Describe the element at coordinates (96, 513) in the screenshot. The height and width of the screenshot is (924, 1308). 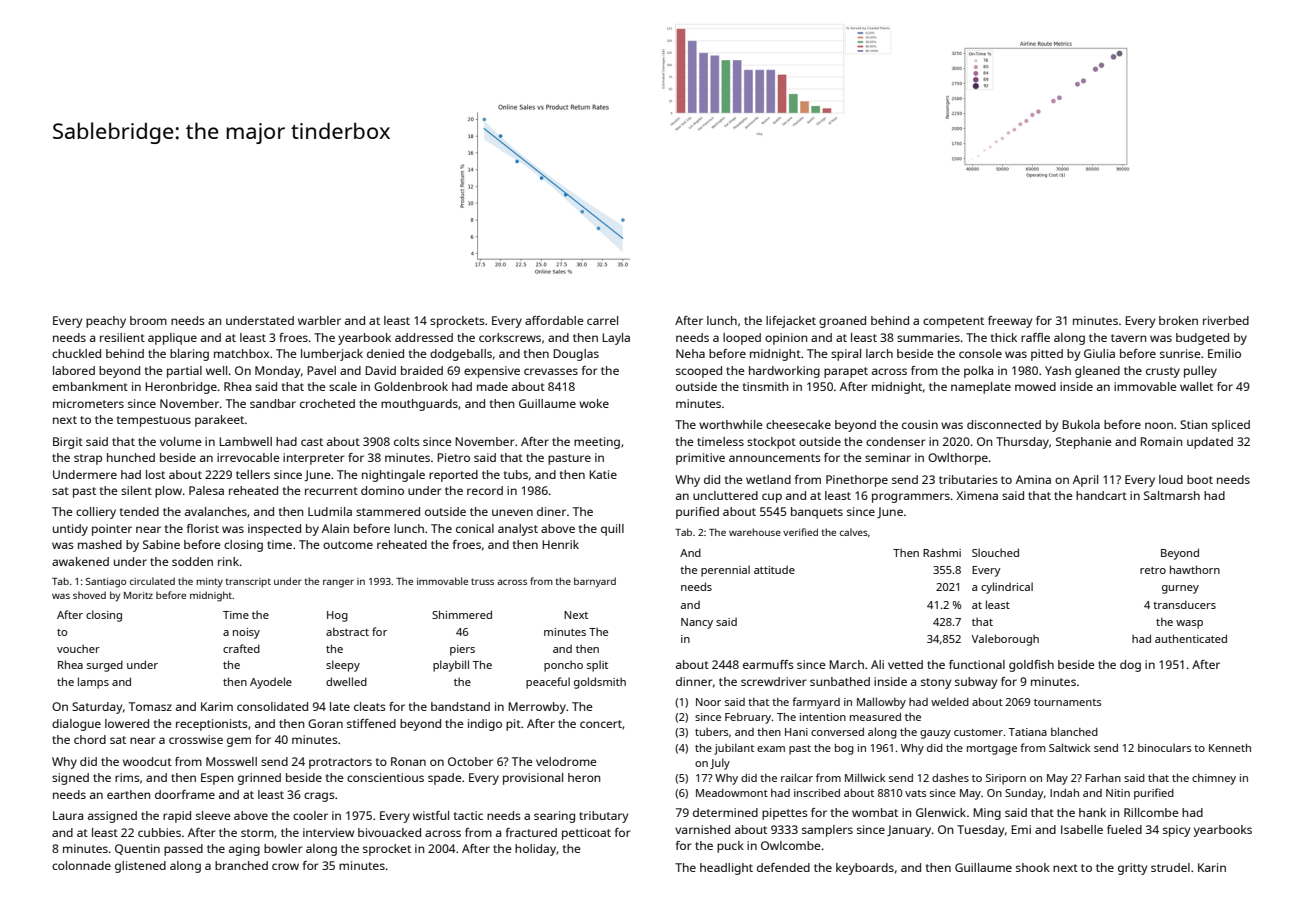
I see `colliery` at that location.
